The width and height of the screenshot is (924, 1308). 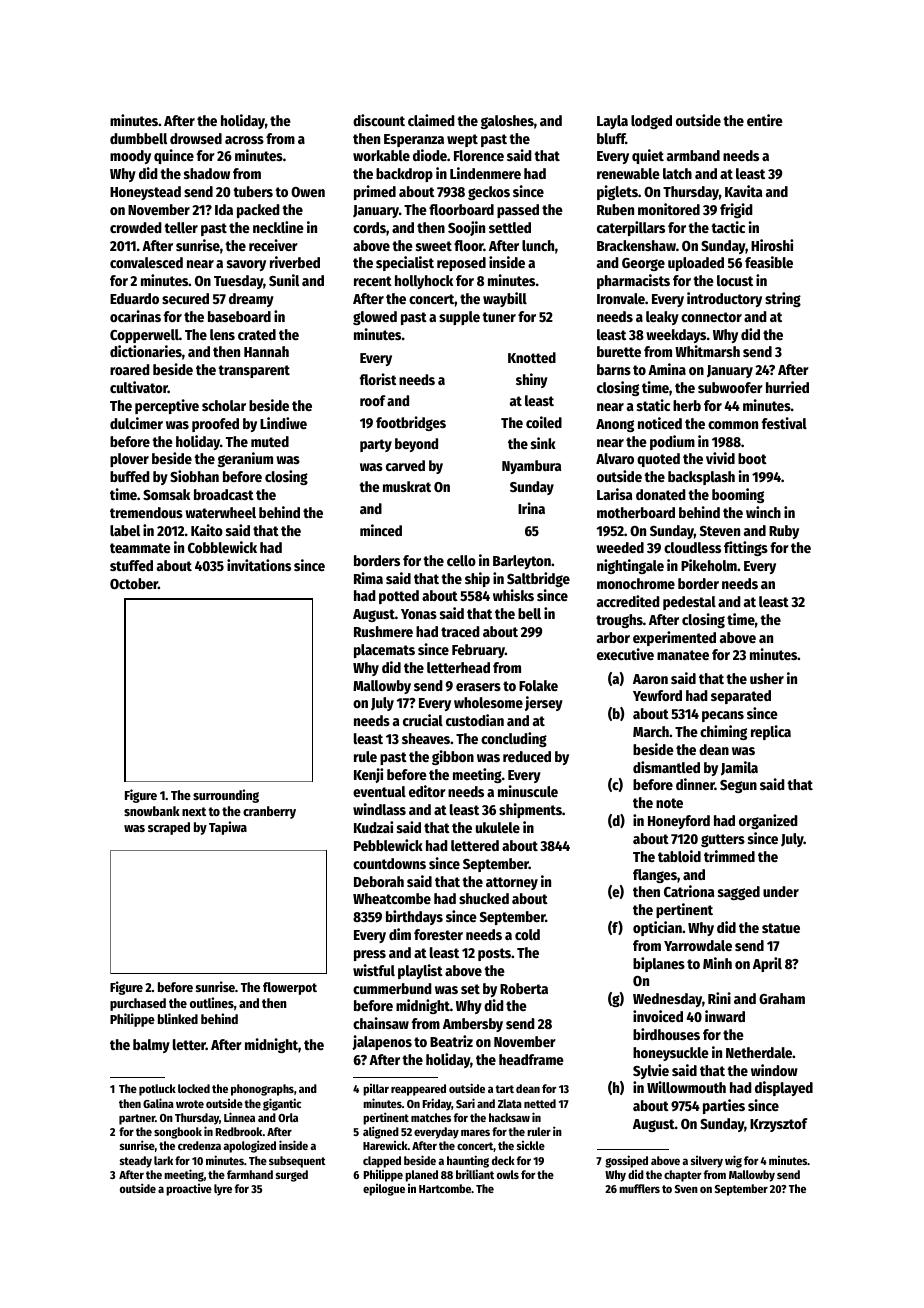 I want to click on workable, so click(x=381, y=155).
